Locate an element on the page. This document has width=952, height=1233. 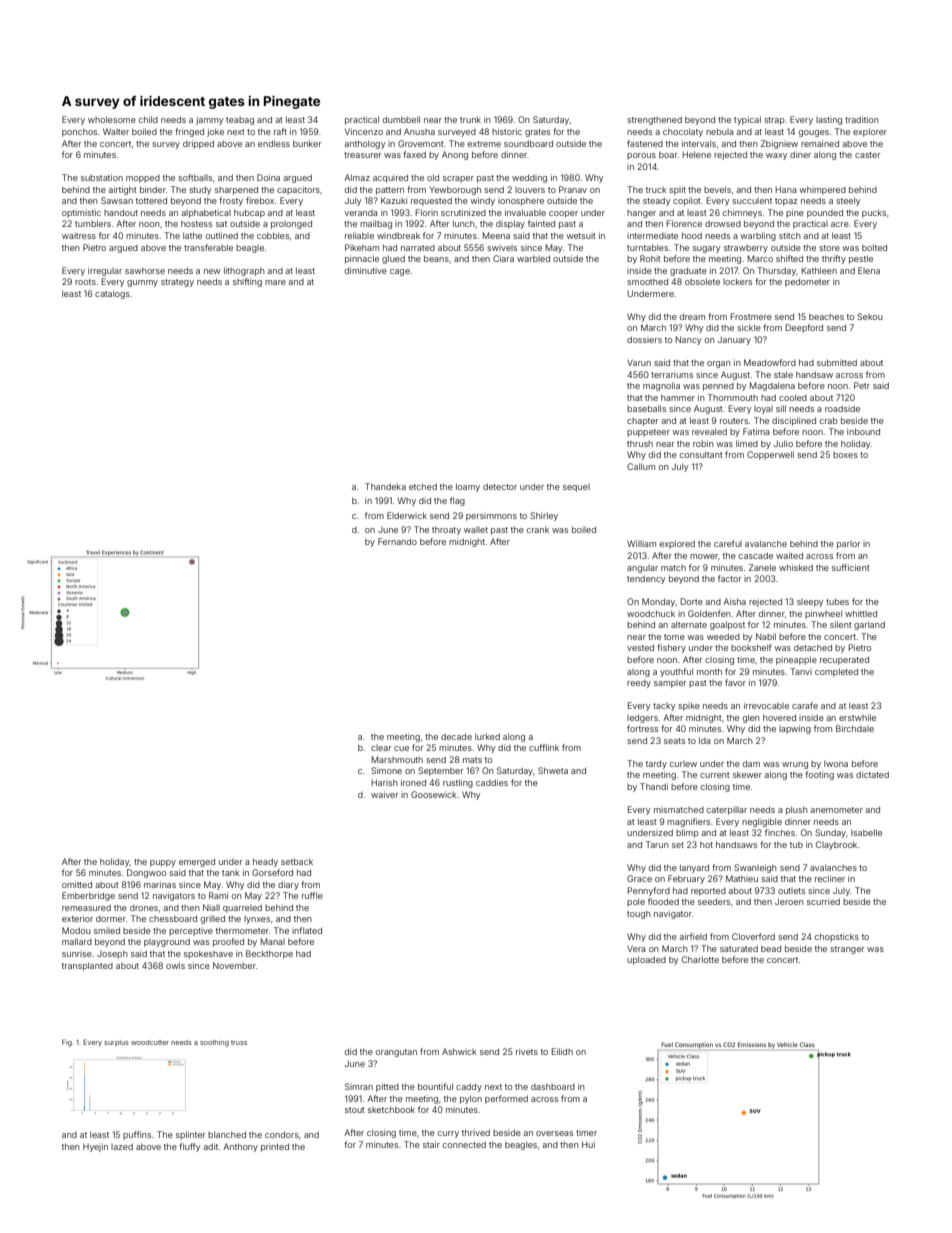
caster is located at coordinates (867, 155).
